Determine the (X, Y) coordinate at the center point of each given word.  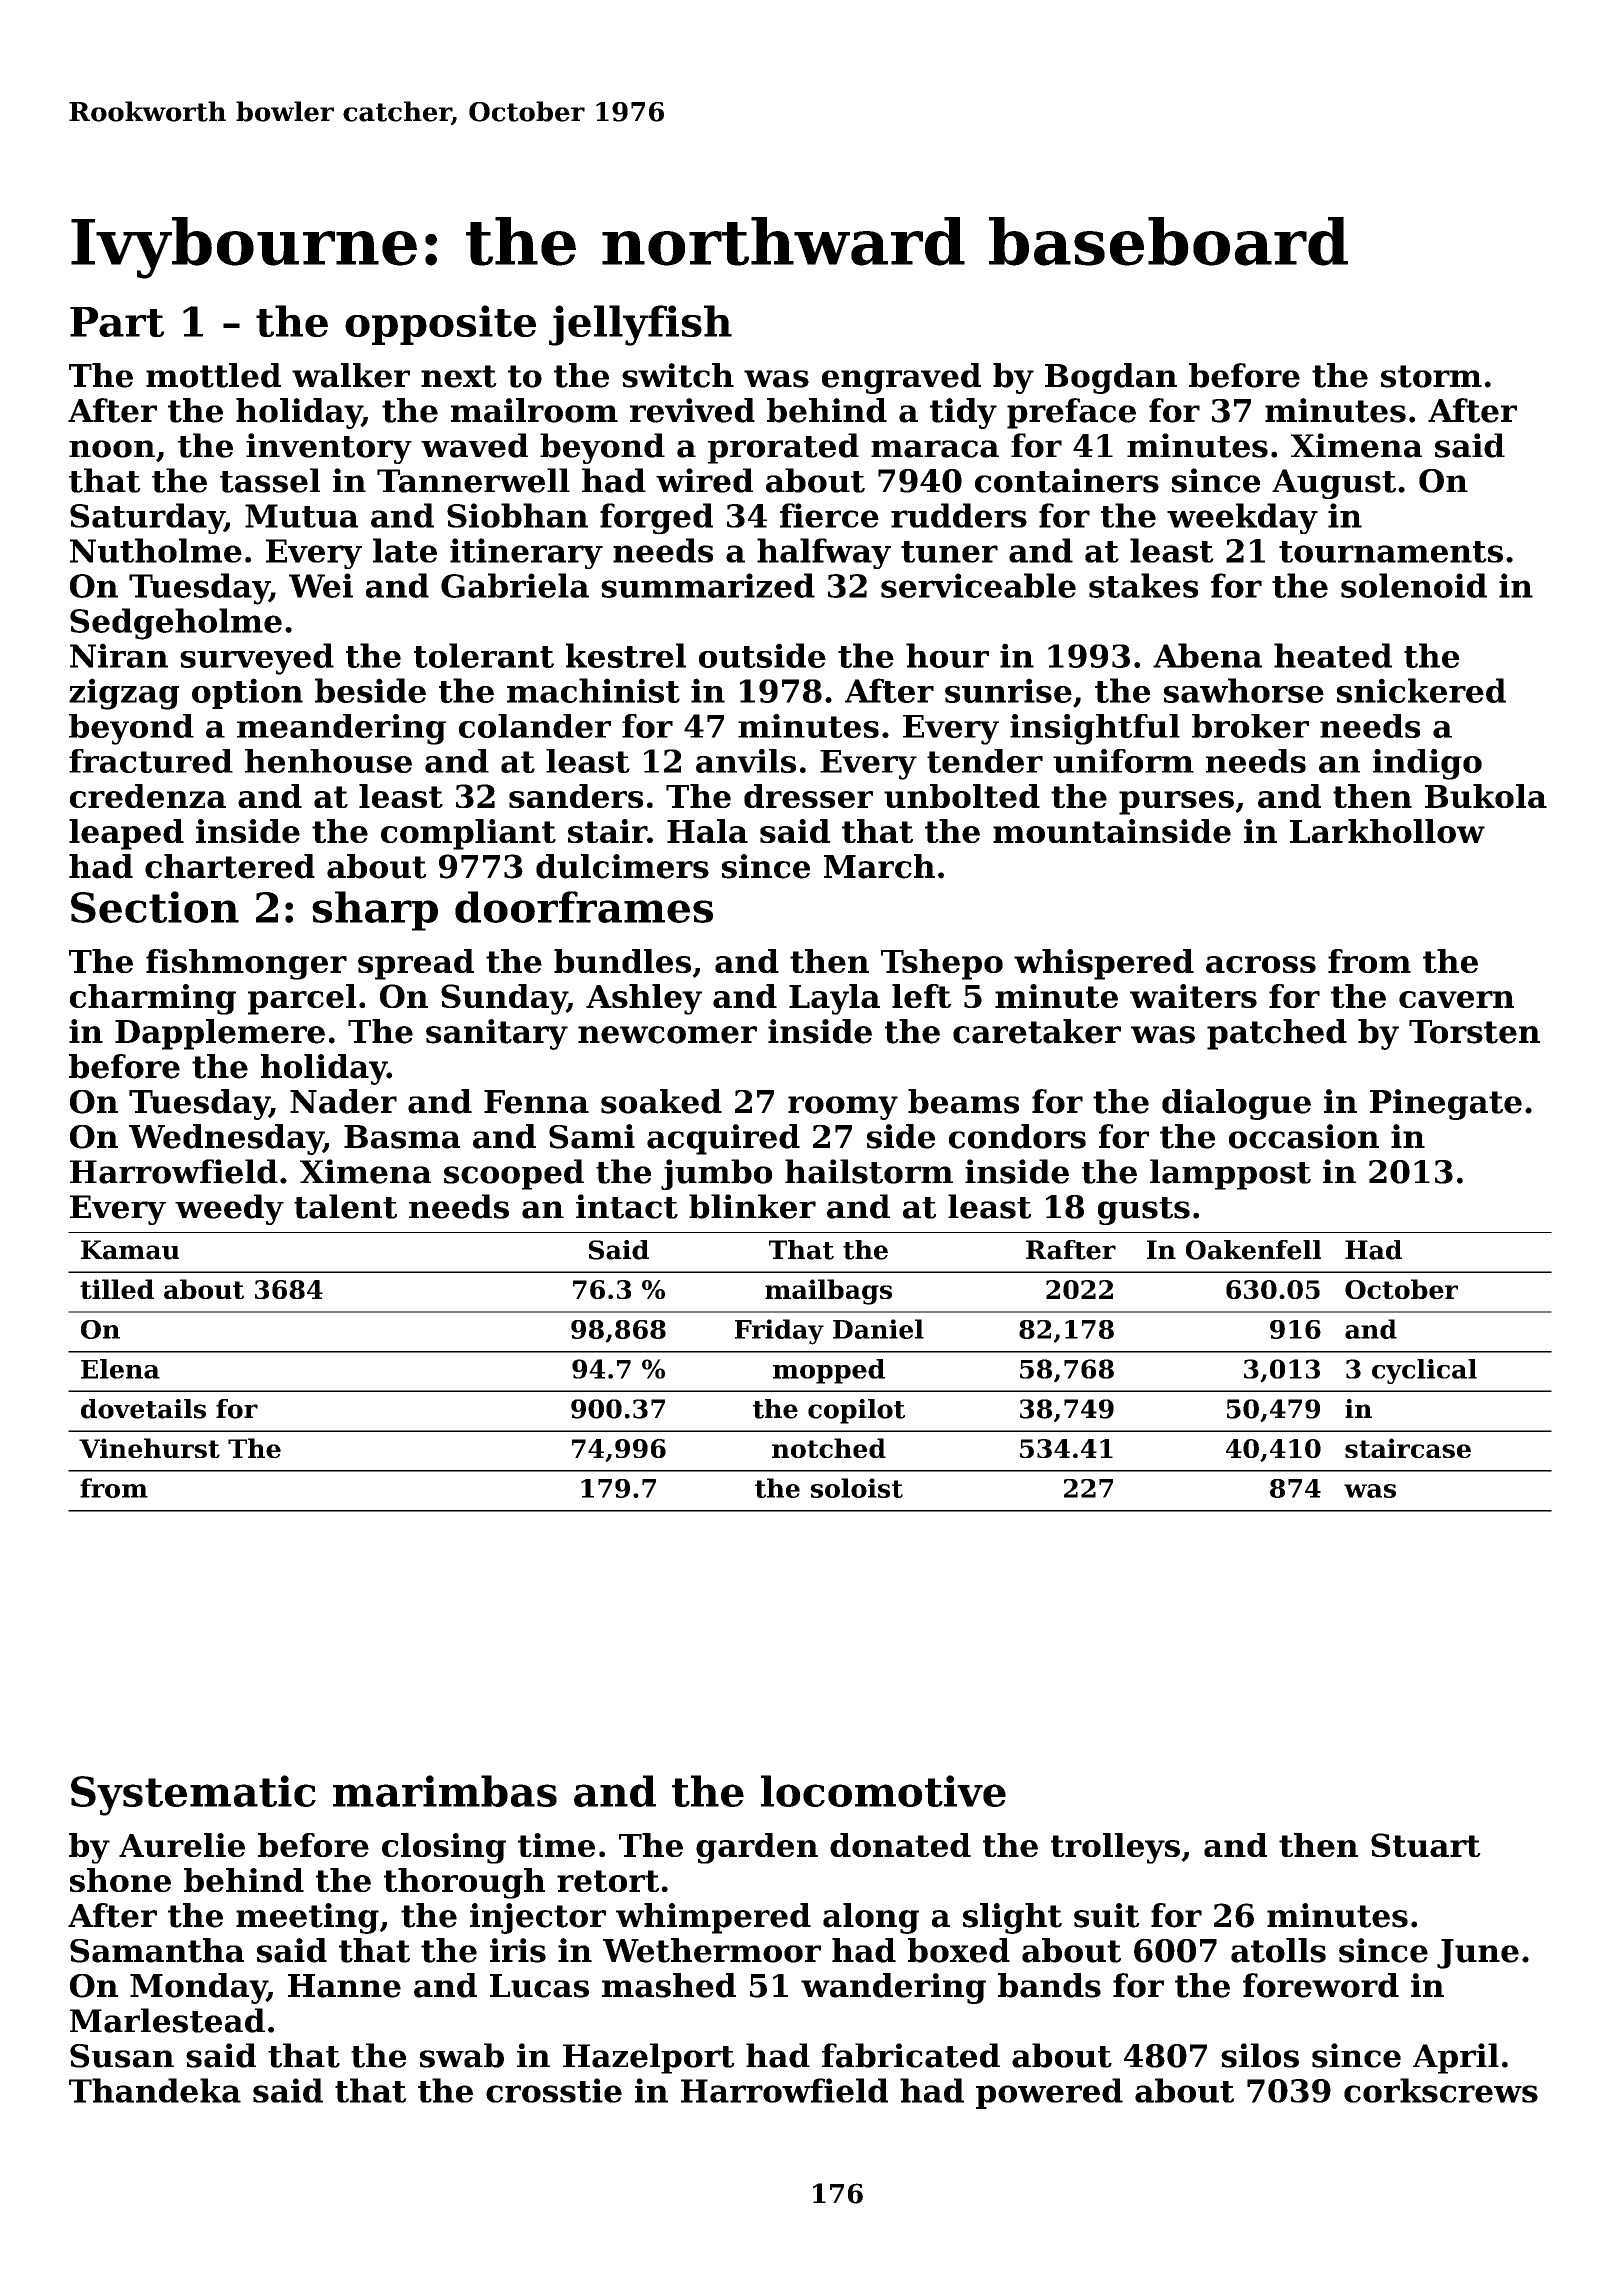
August (1334, 484)
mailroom (534, 410)
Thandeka (155, 2090)
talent (345, 1206)
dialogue (1236, 1104)
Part (117, 322)
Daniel (878, 1329)
